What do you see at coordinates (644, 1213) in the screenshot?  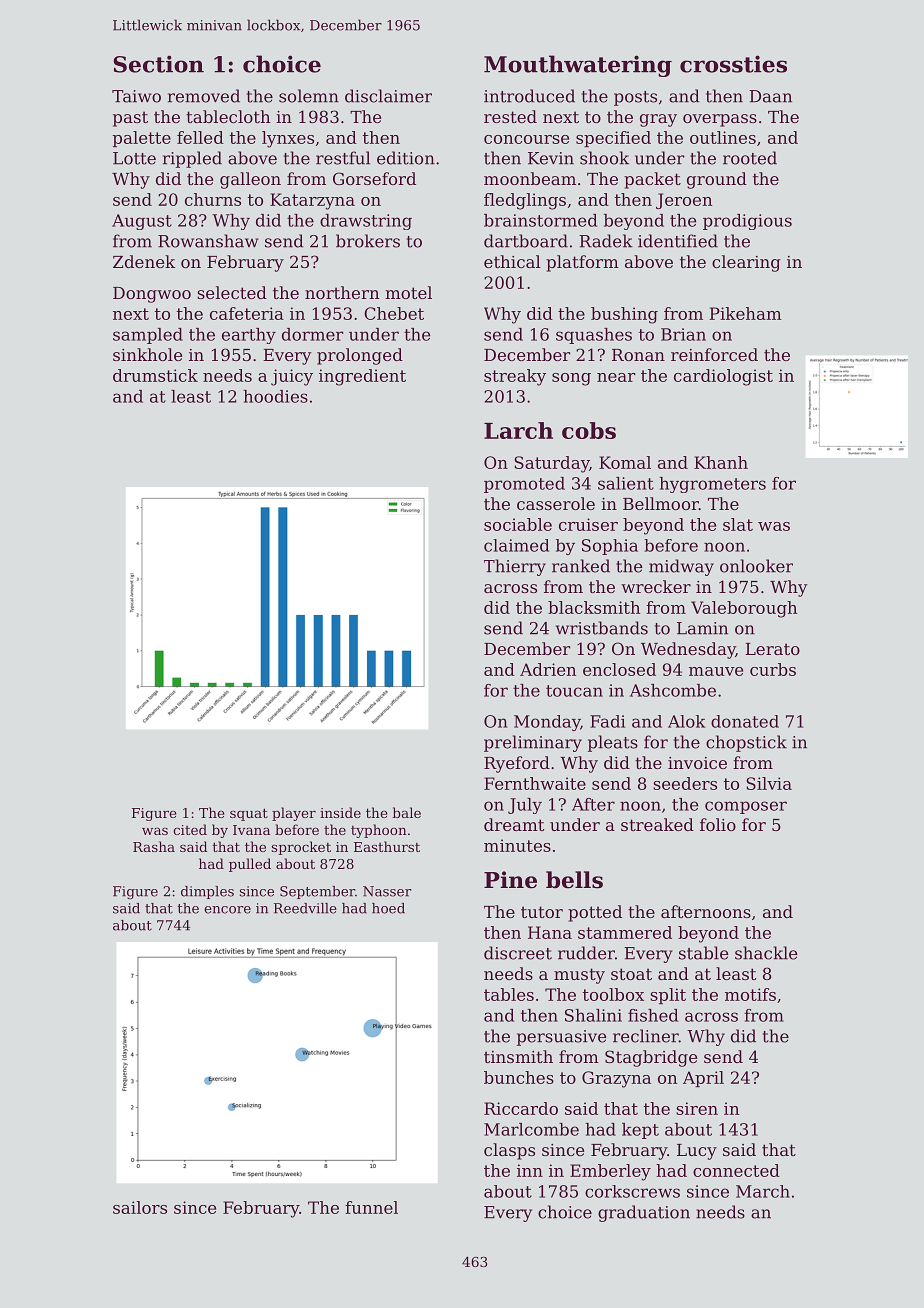 I see `graduation` at bounding box center [644, 1213].
